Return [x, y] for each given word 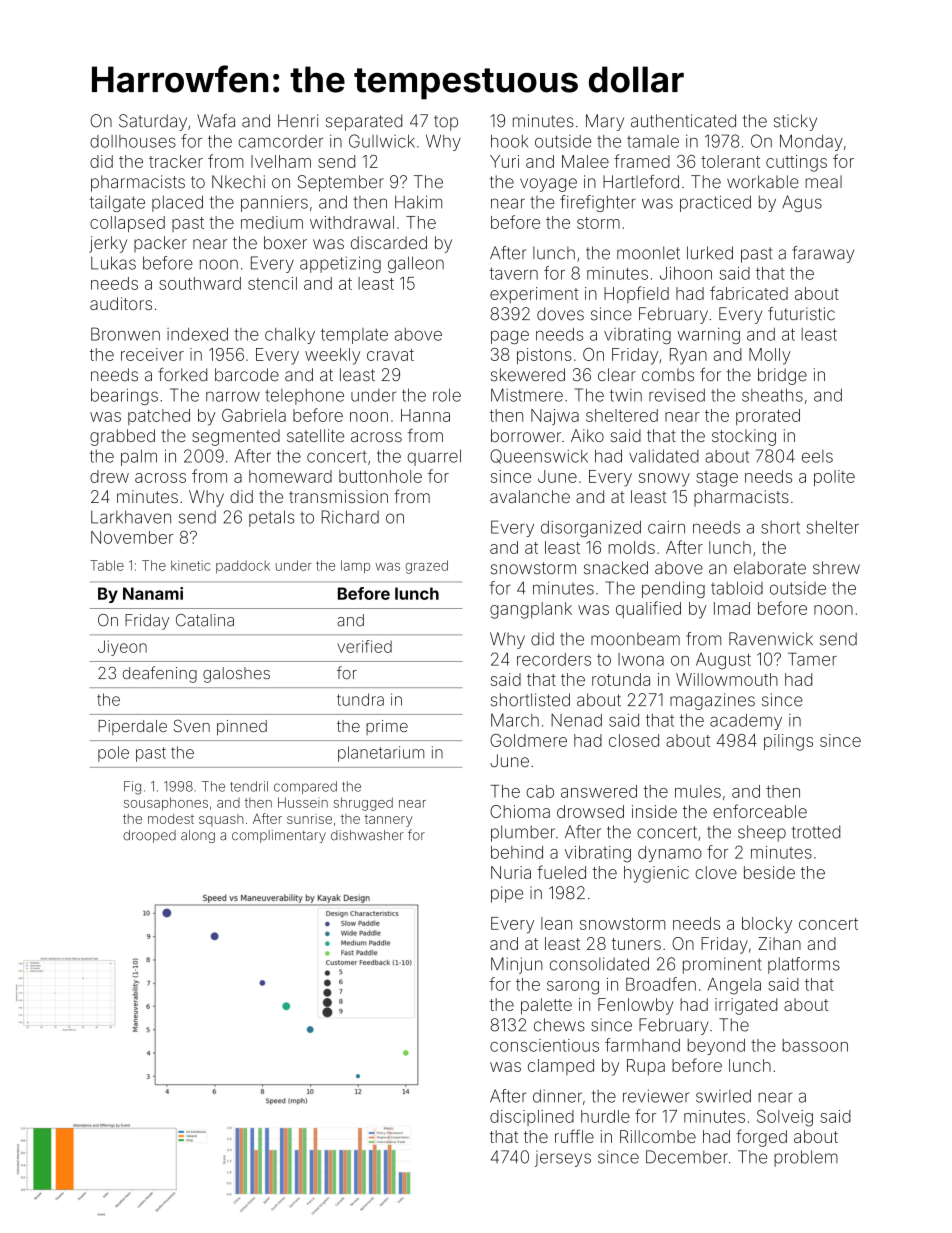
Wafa [216, 121]
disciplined [532, 1118]
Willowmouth [727, 679]
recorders [554, 659]
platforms [804, 965]
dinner [557, 1096]
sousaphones [166, 804]
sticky [795, 122]
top [446, 123]
